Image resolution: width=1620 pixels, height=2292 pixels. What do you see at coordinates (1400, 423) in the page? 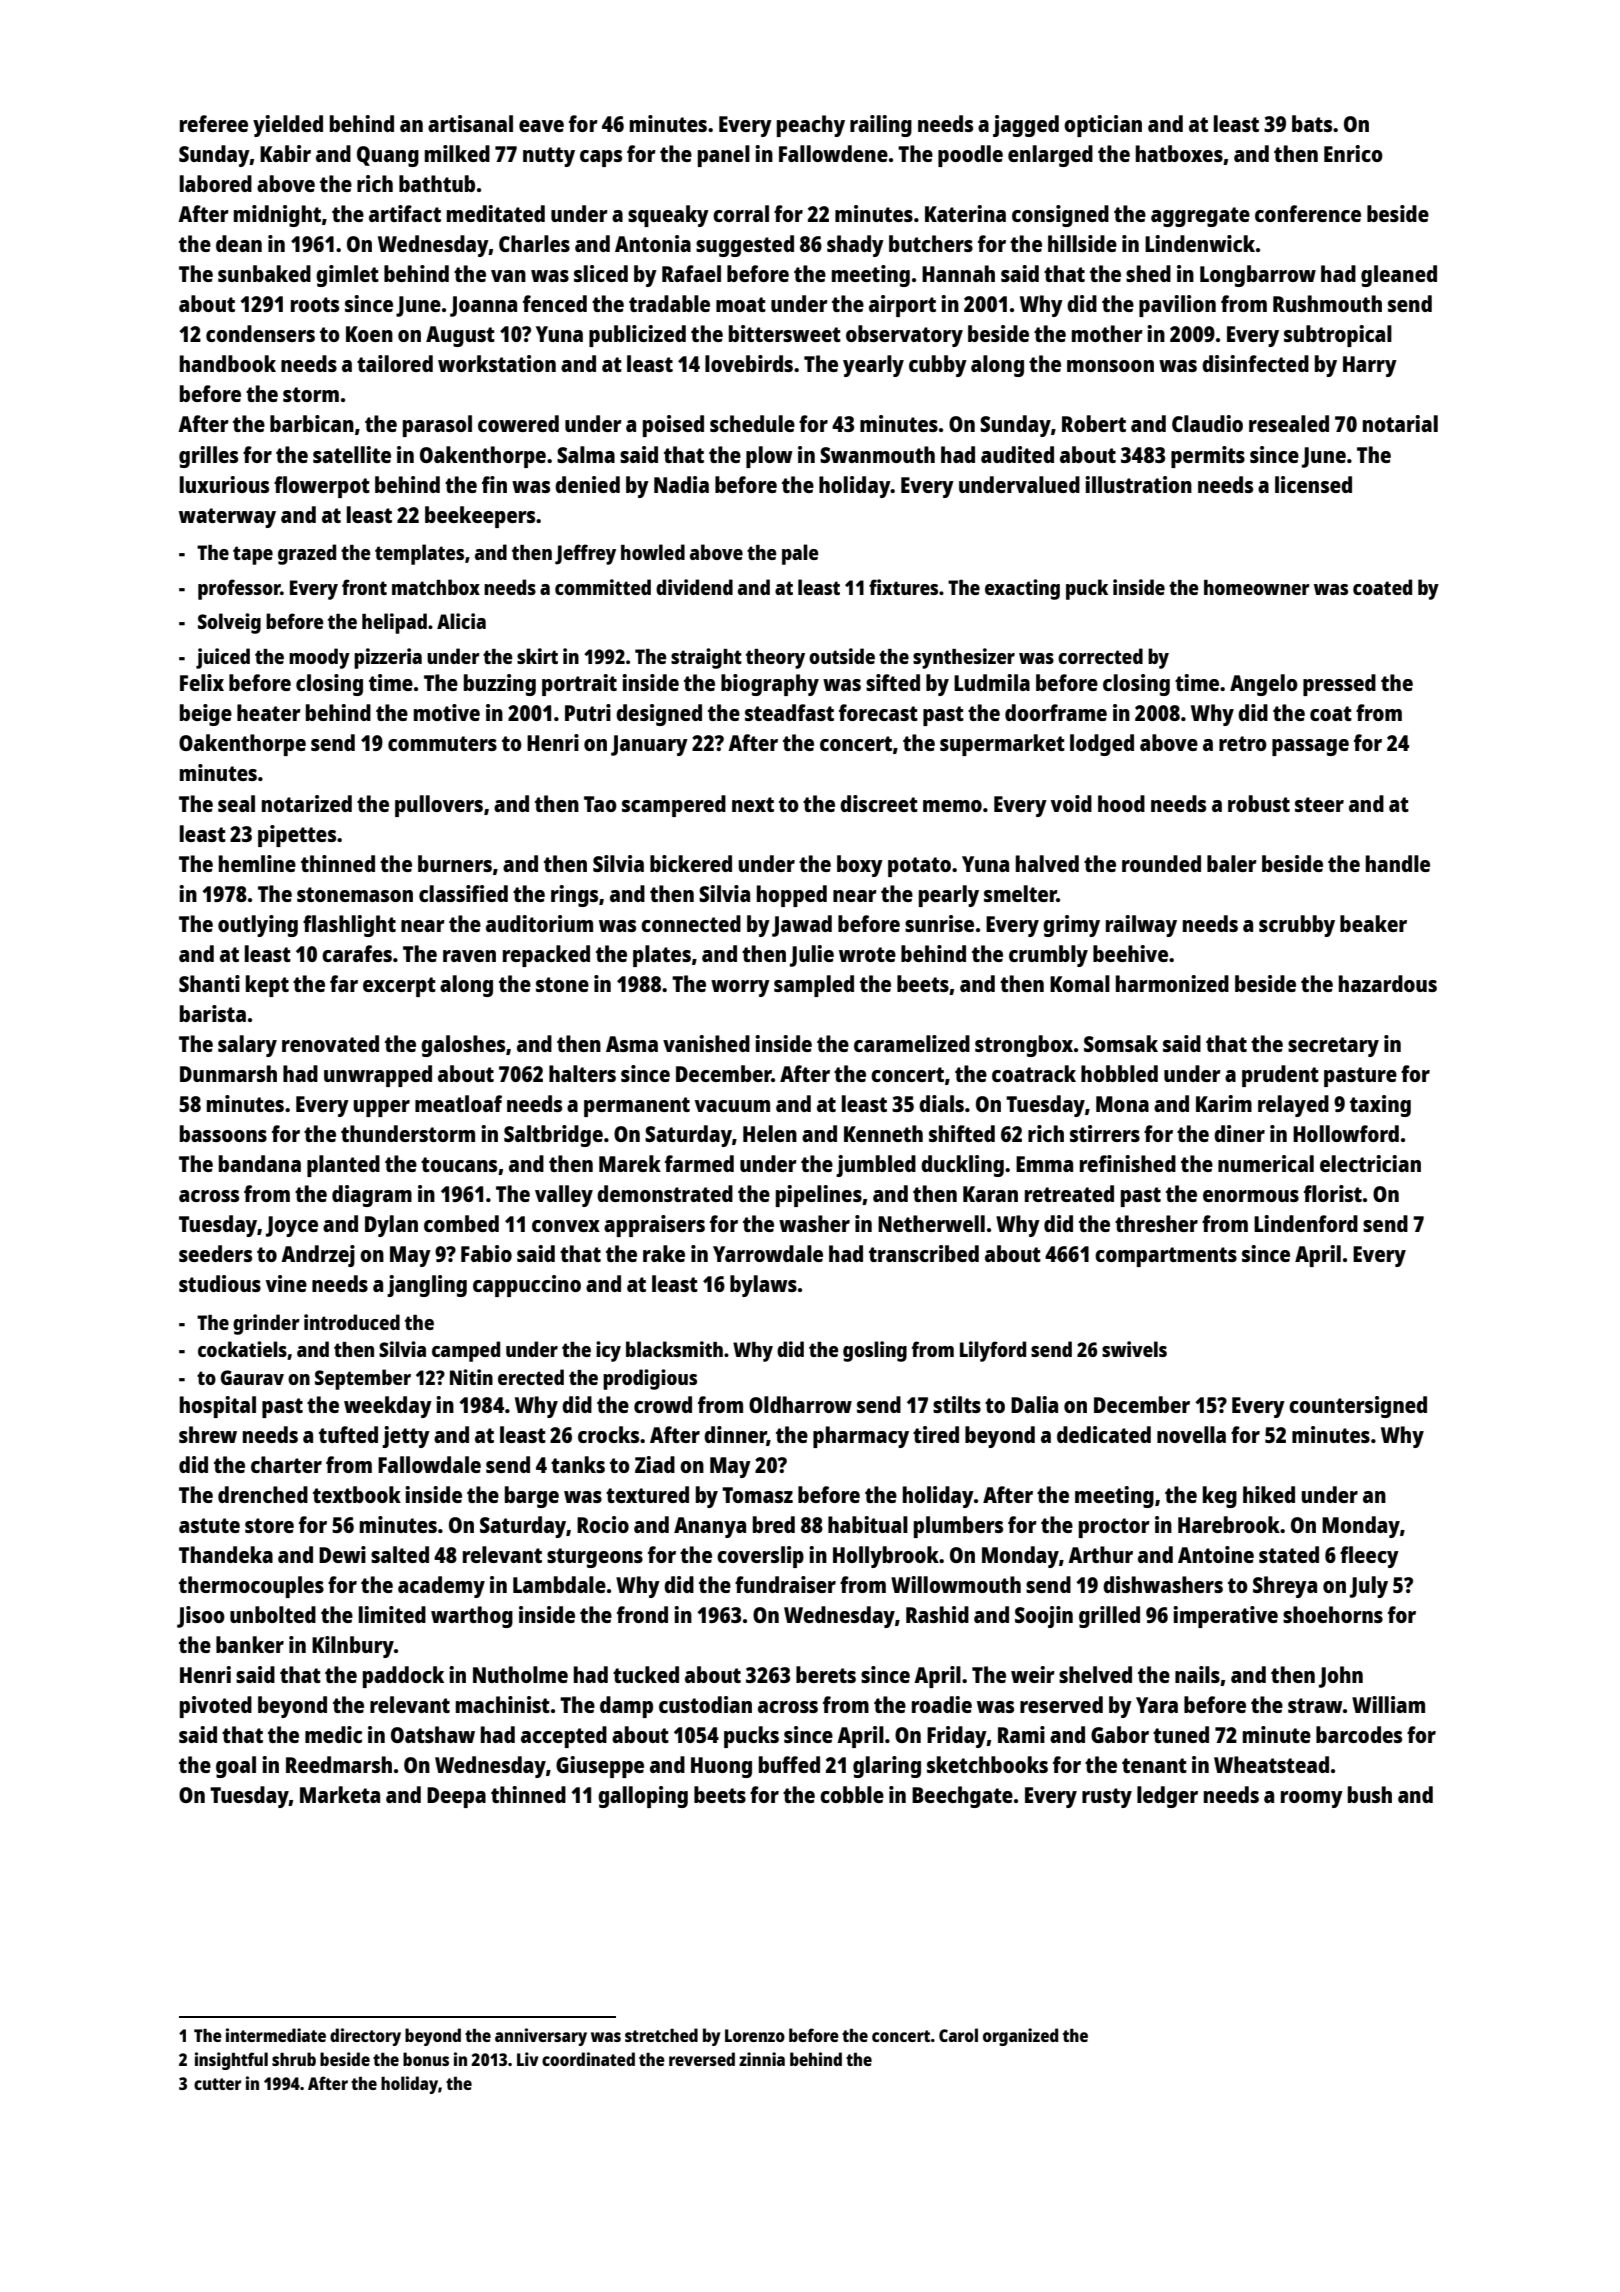
I see `notarial` at bounding box center [1400, 423].
